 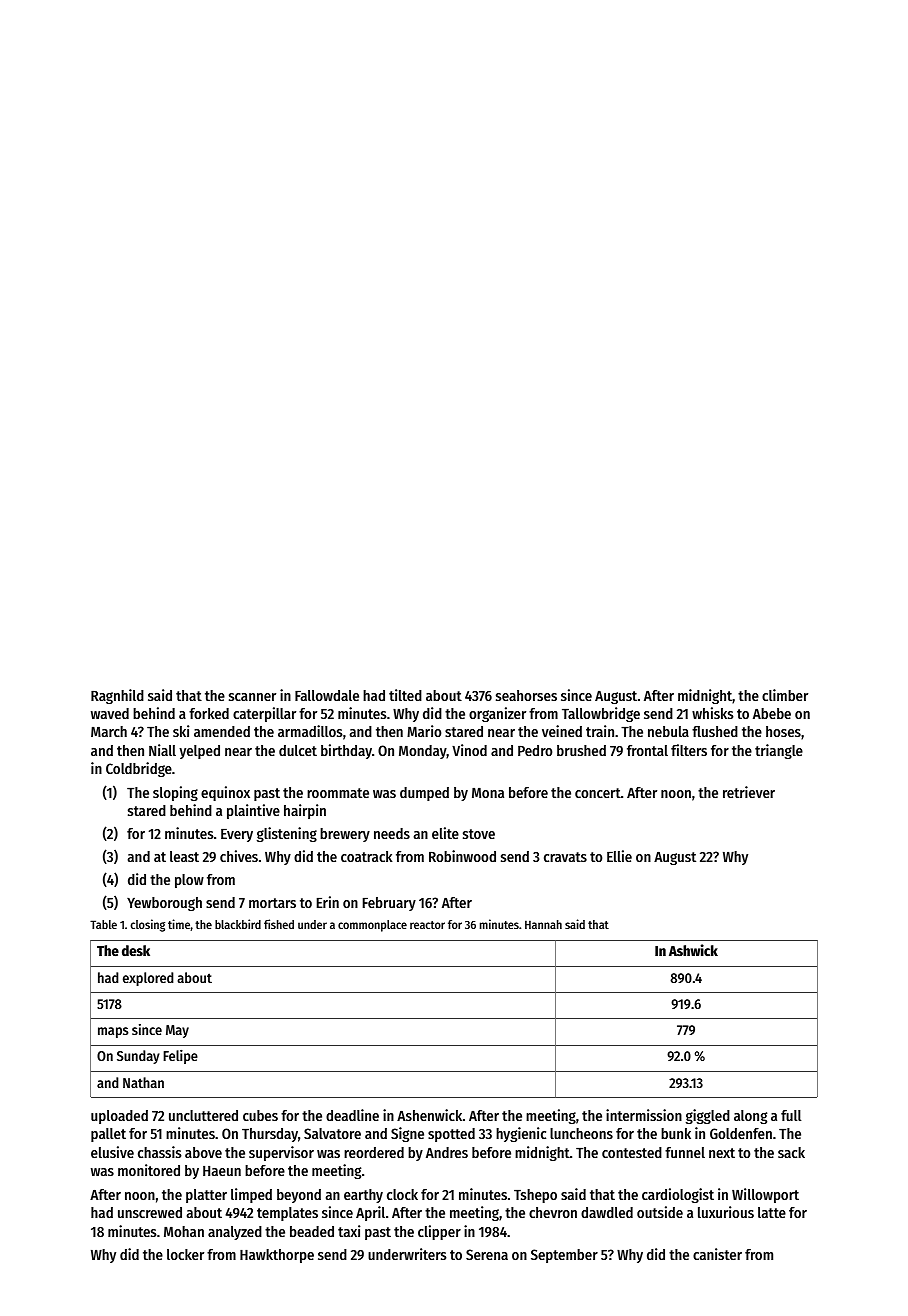 What do you see at coordinates (447, 1152) in the page?
I see `Andres` at bounding box center [447, 1152].
